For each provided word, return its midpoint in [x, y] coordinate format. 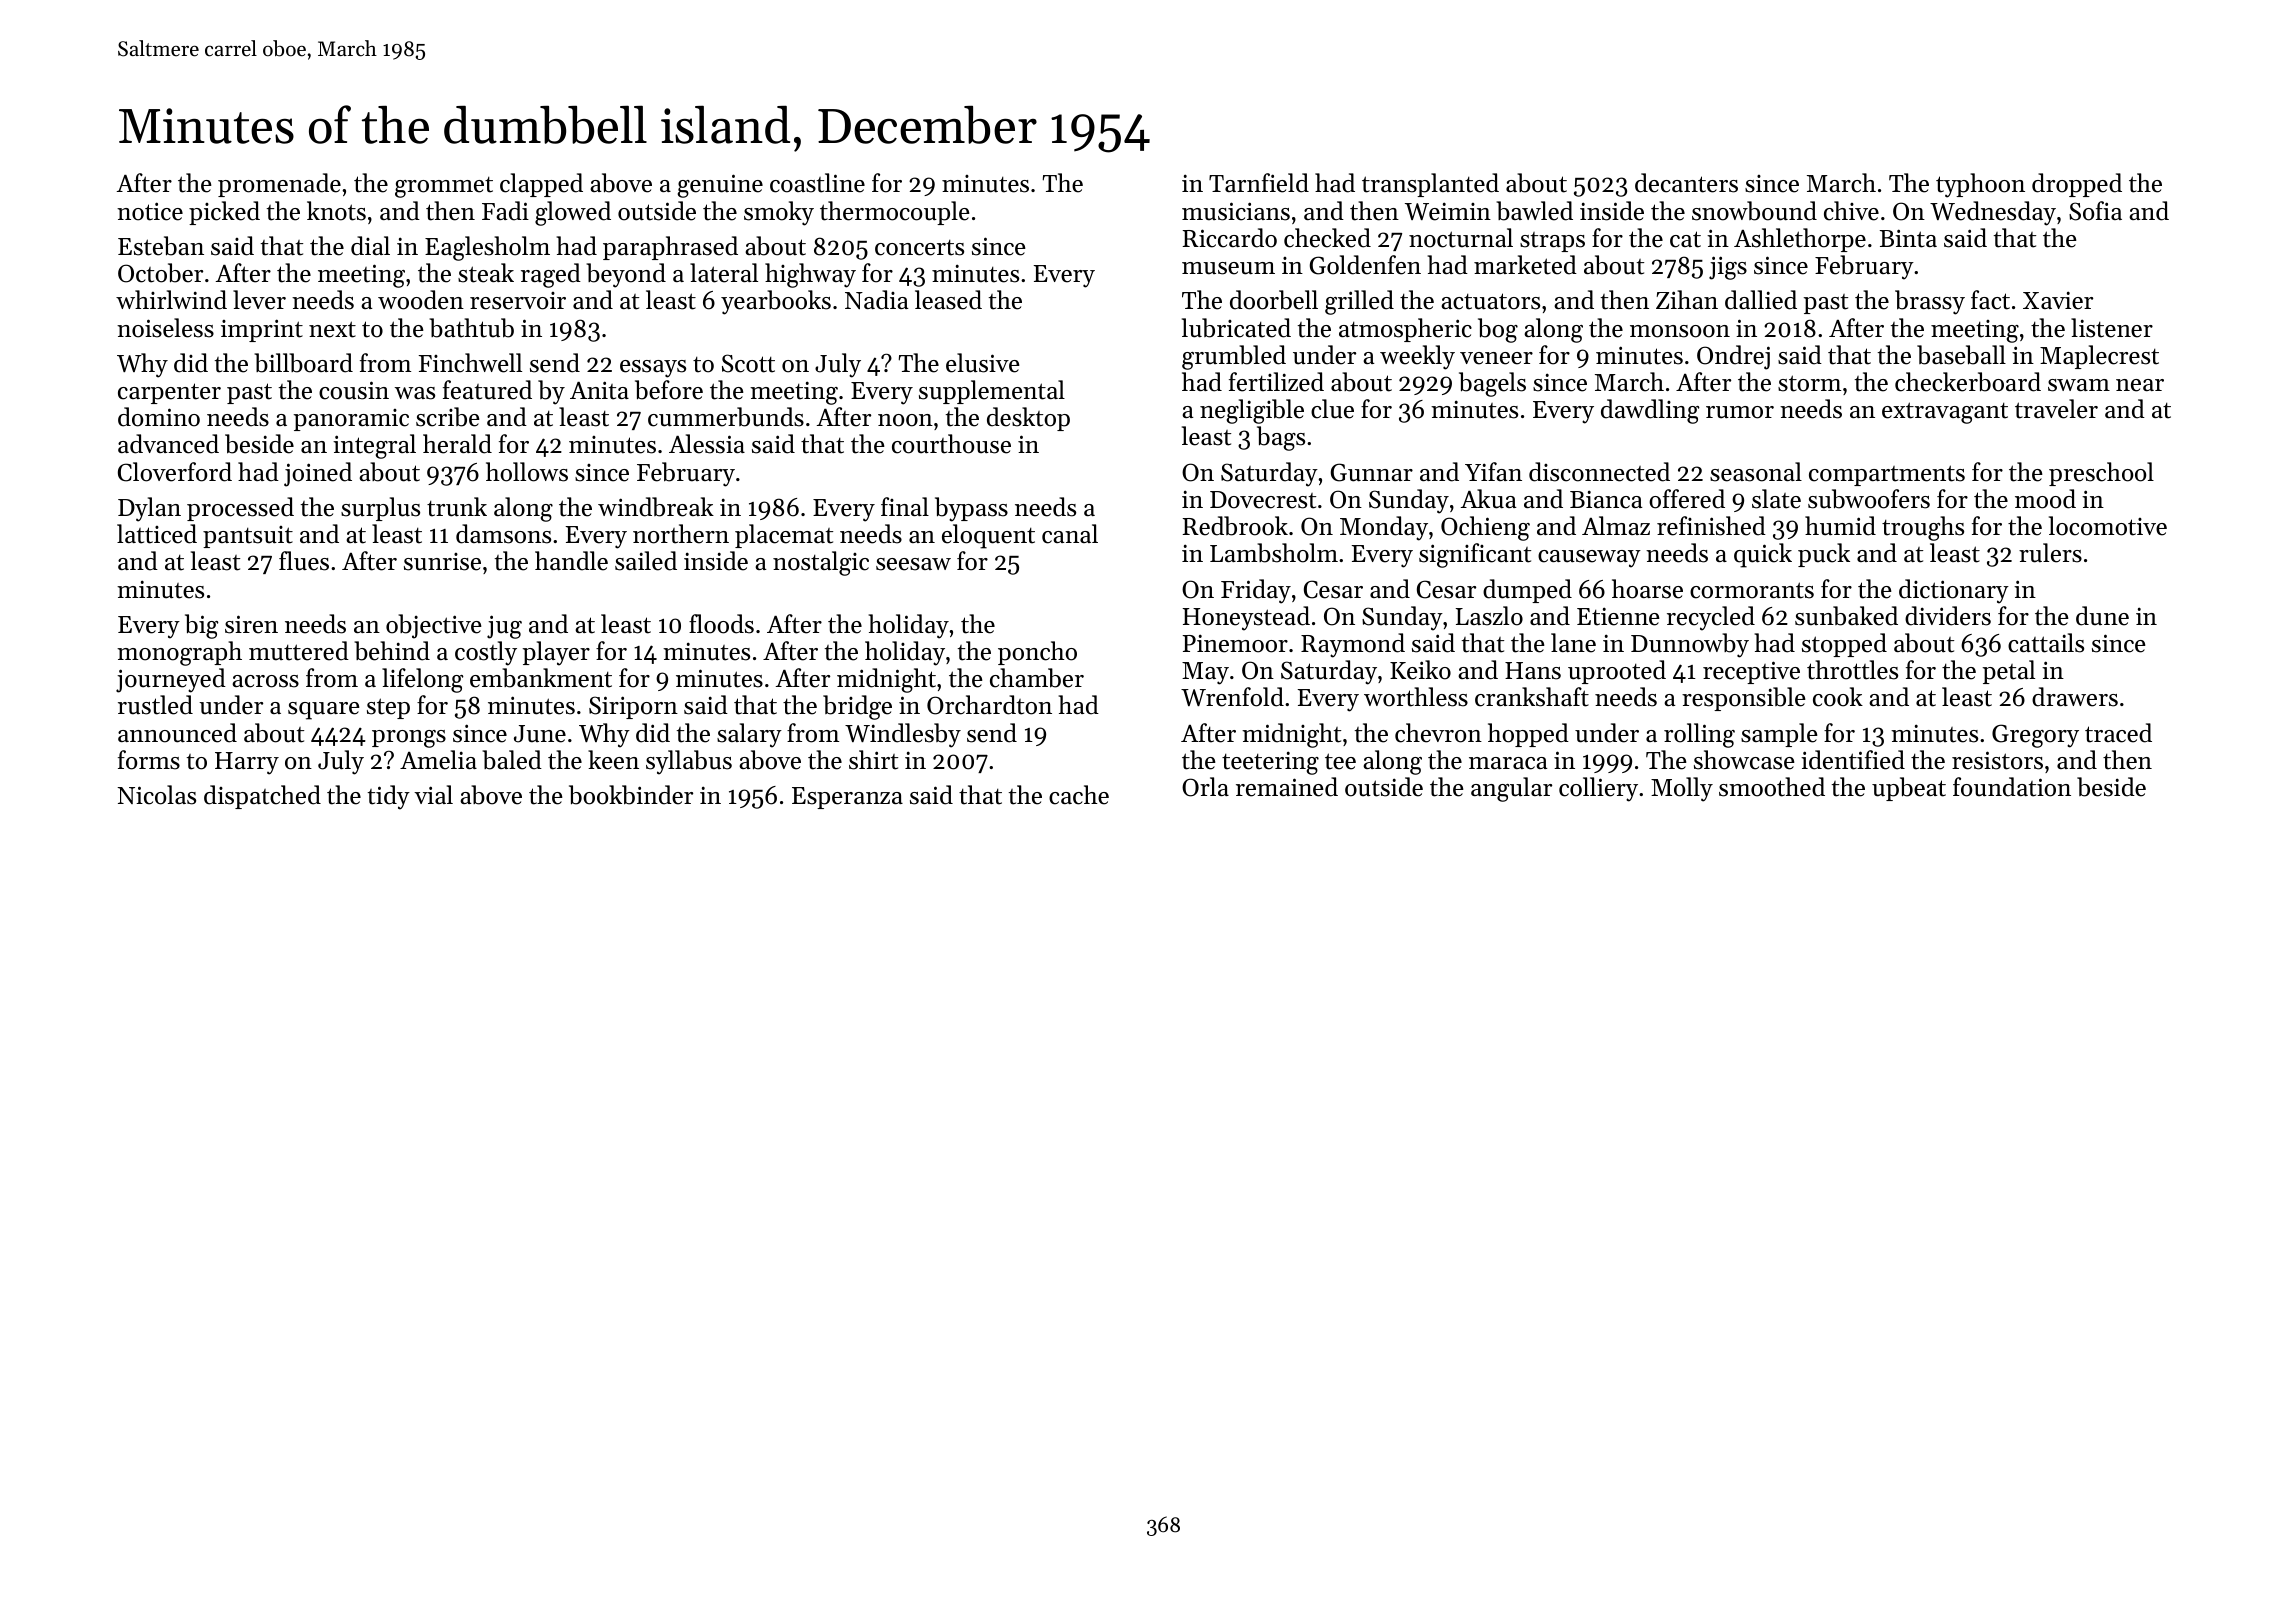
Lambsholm [1274, 553]
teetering [1270, 763]
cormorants [1752, 590]
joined [318, 474]
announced [177, 733]
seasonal [1756, 472]
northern [681, 534]
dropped [2077, 185]
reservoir [518, 301]
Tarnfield [1259, 183]
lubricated [1236, 328]
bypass [971, 509]
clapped [541, 185]
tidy [389, 797]
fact [1990, 300]
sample [1779, 735]
